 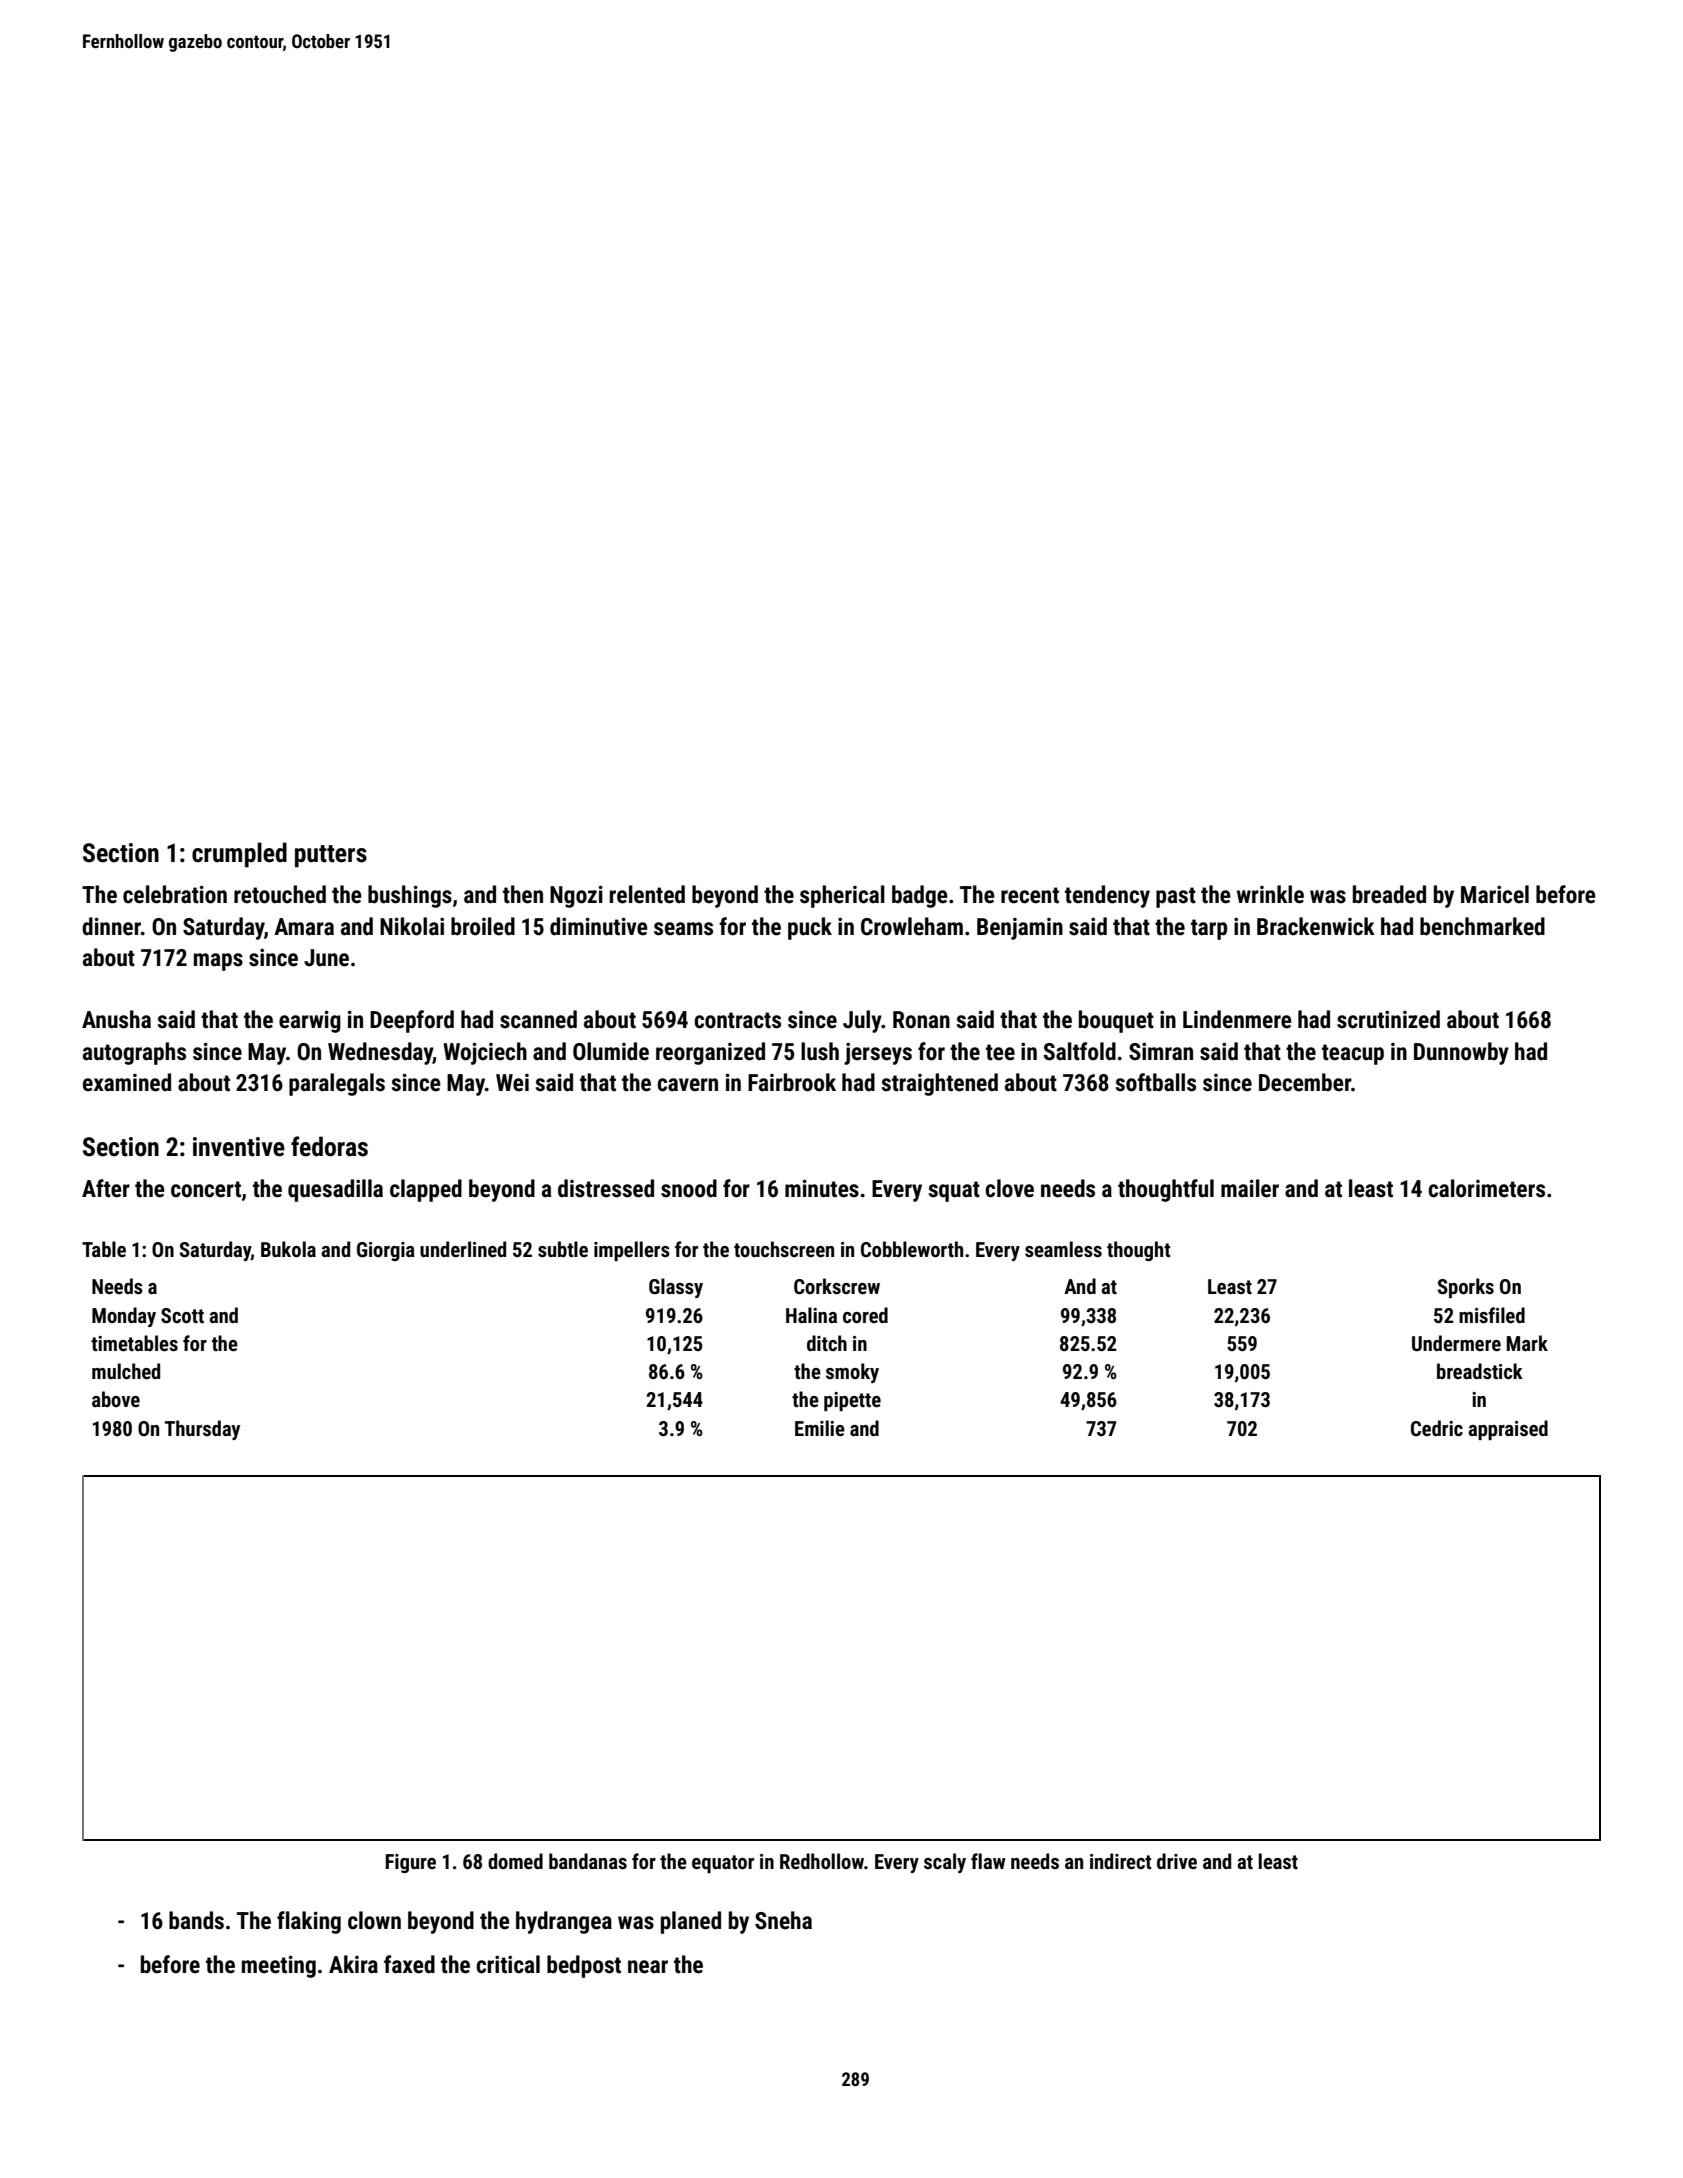 I want to click on Redhollow, so click(x=822, y=1861).
